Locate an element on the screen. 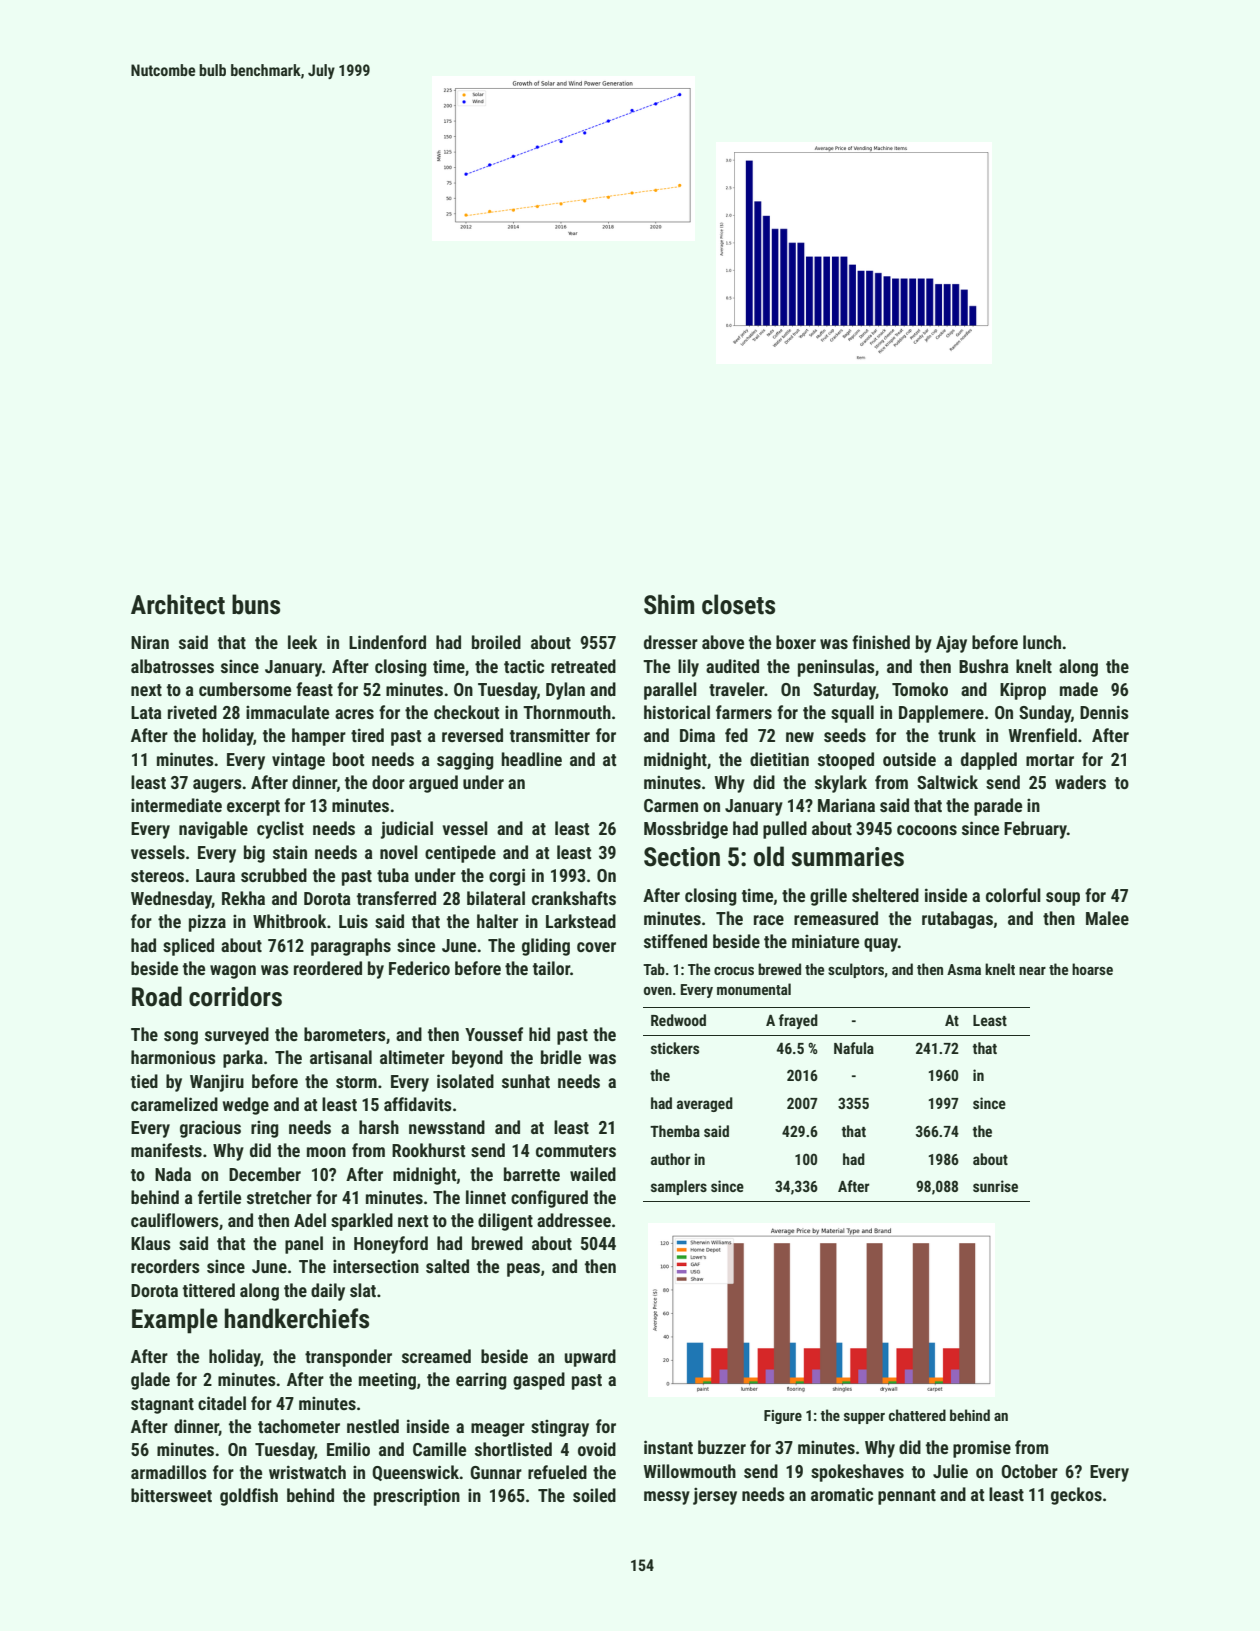 The width and height of the screenshot is (1260, 1631). stickers is located at coordinates (675, 1048).
